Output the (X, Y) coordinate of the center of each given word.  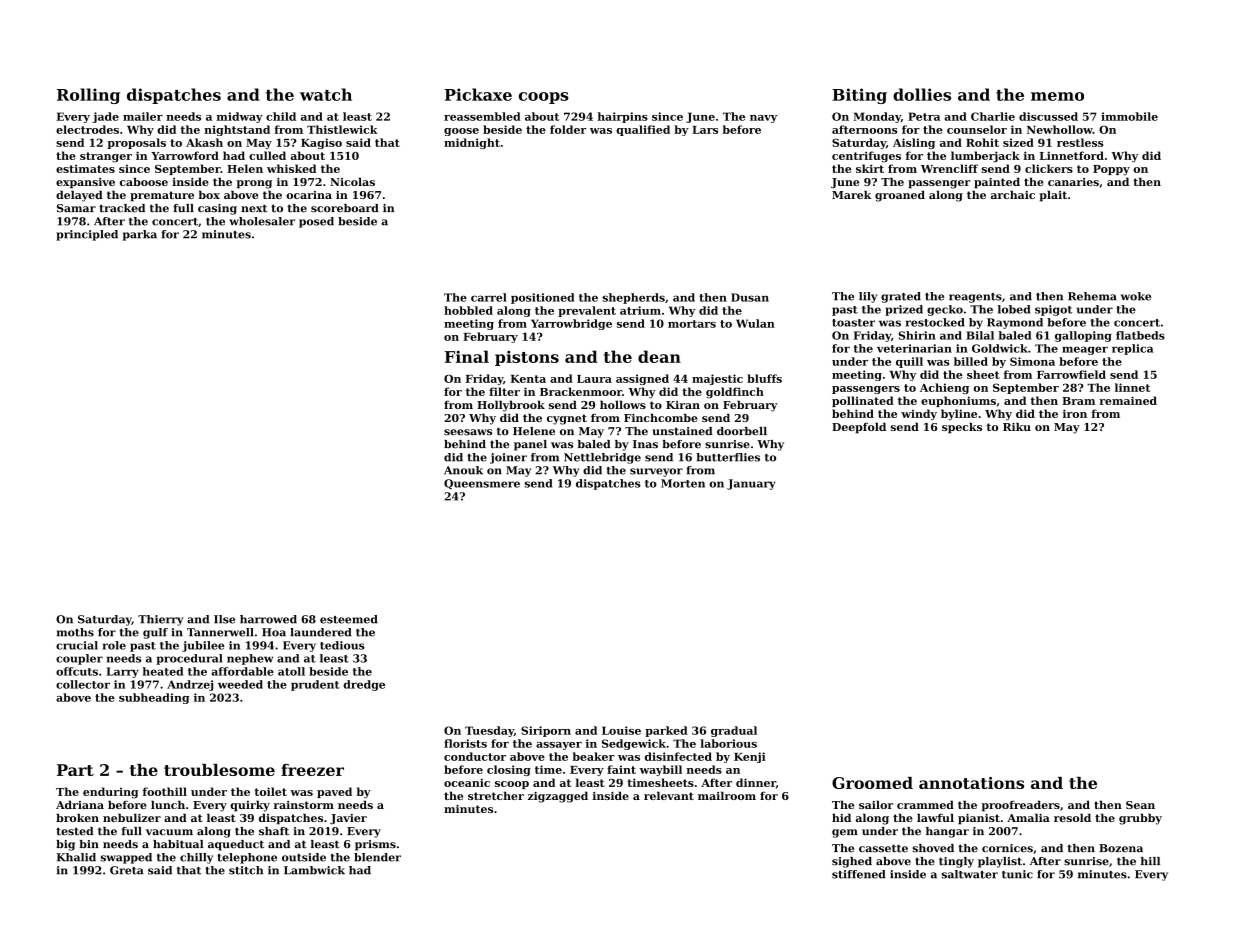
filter (504, 391)
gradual (734, 731)
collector (83, 684)
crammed (925, 804)
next (254, 208)
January (751, 484)
